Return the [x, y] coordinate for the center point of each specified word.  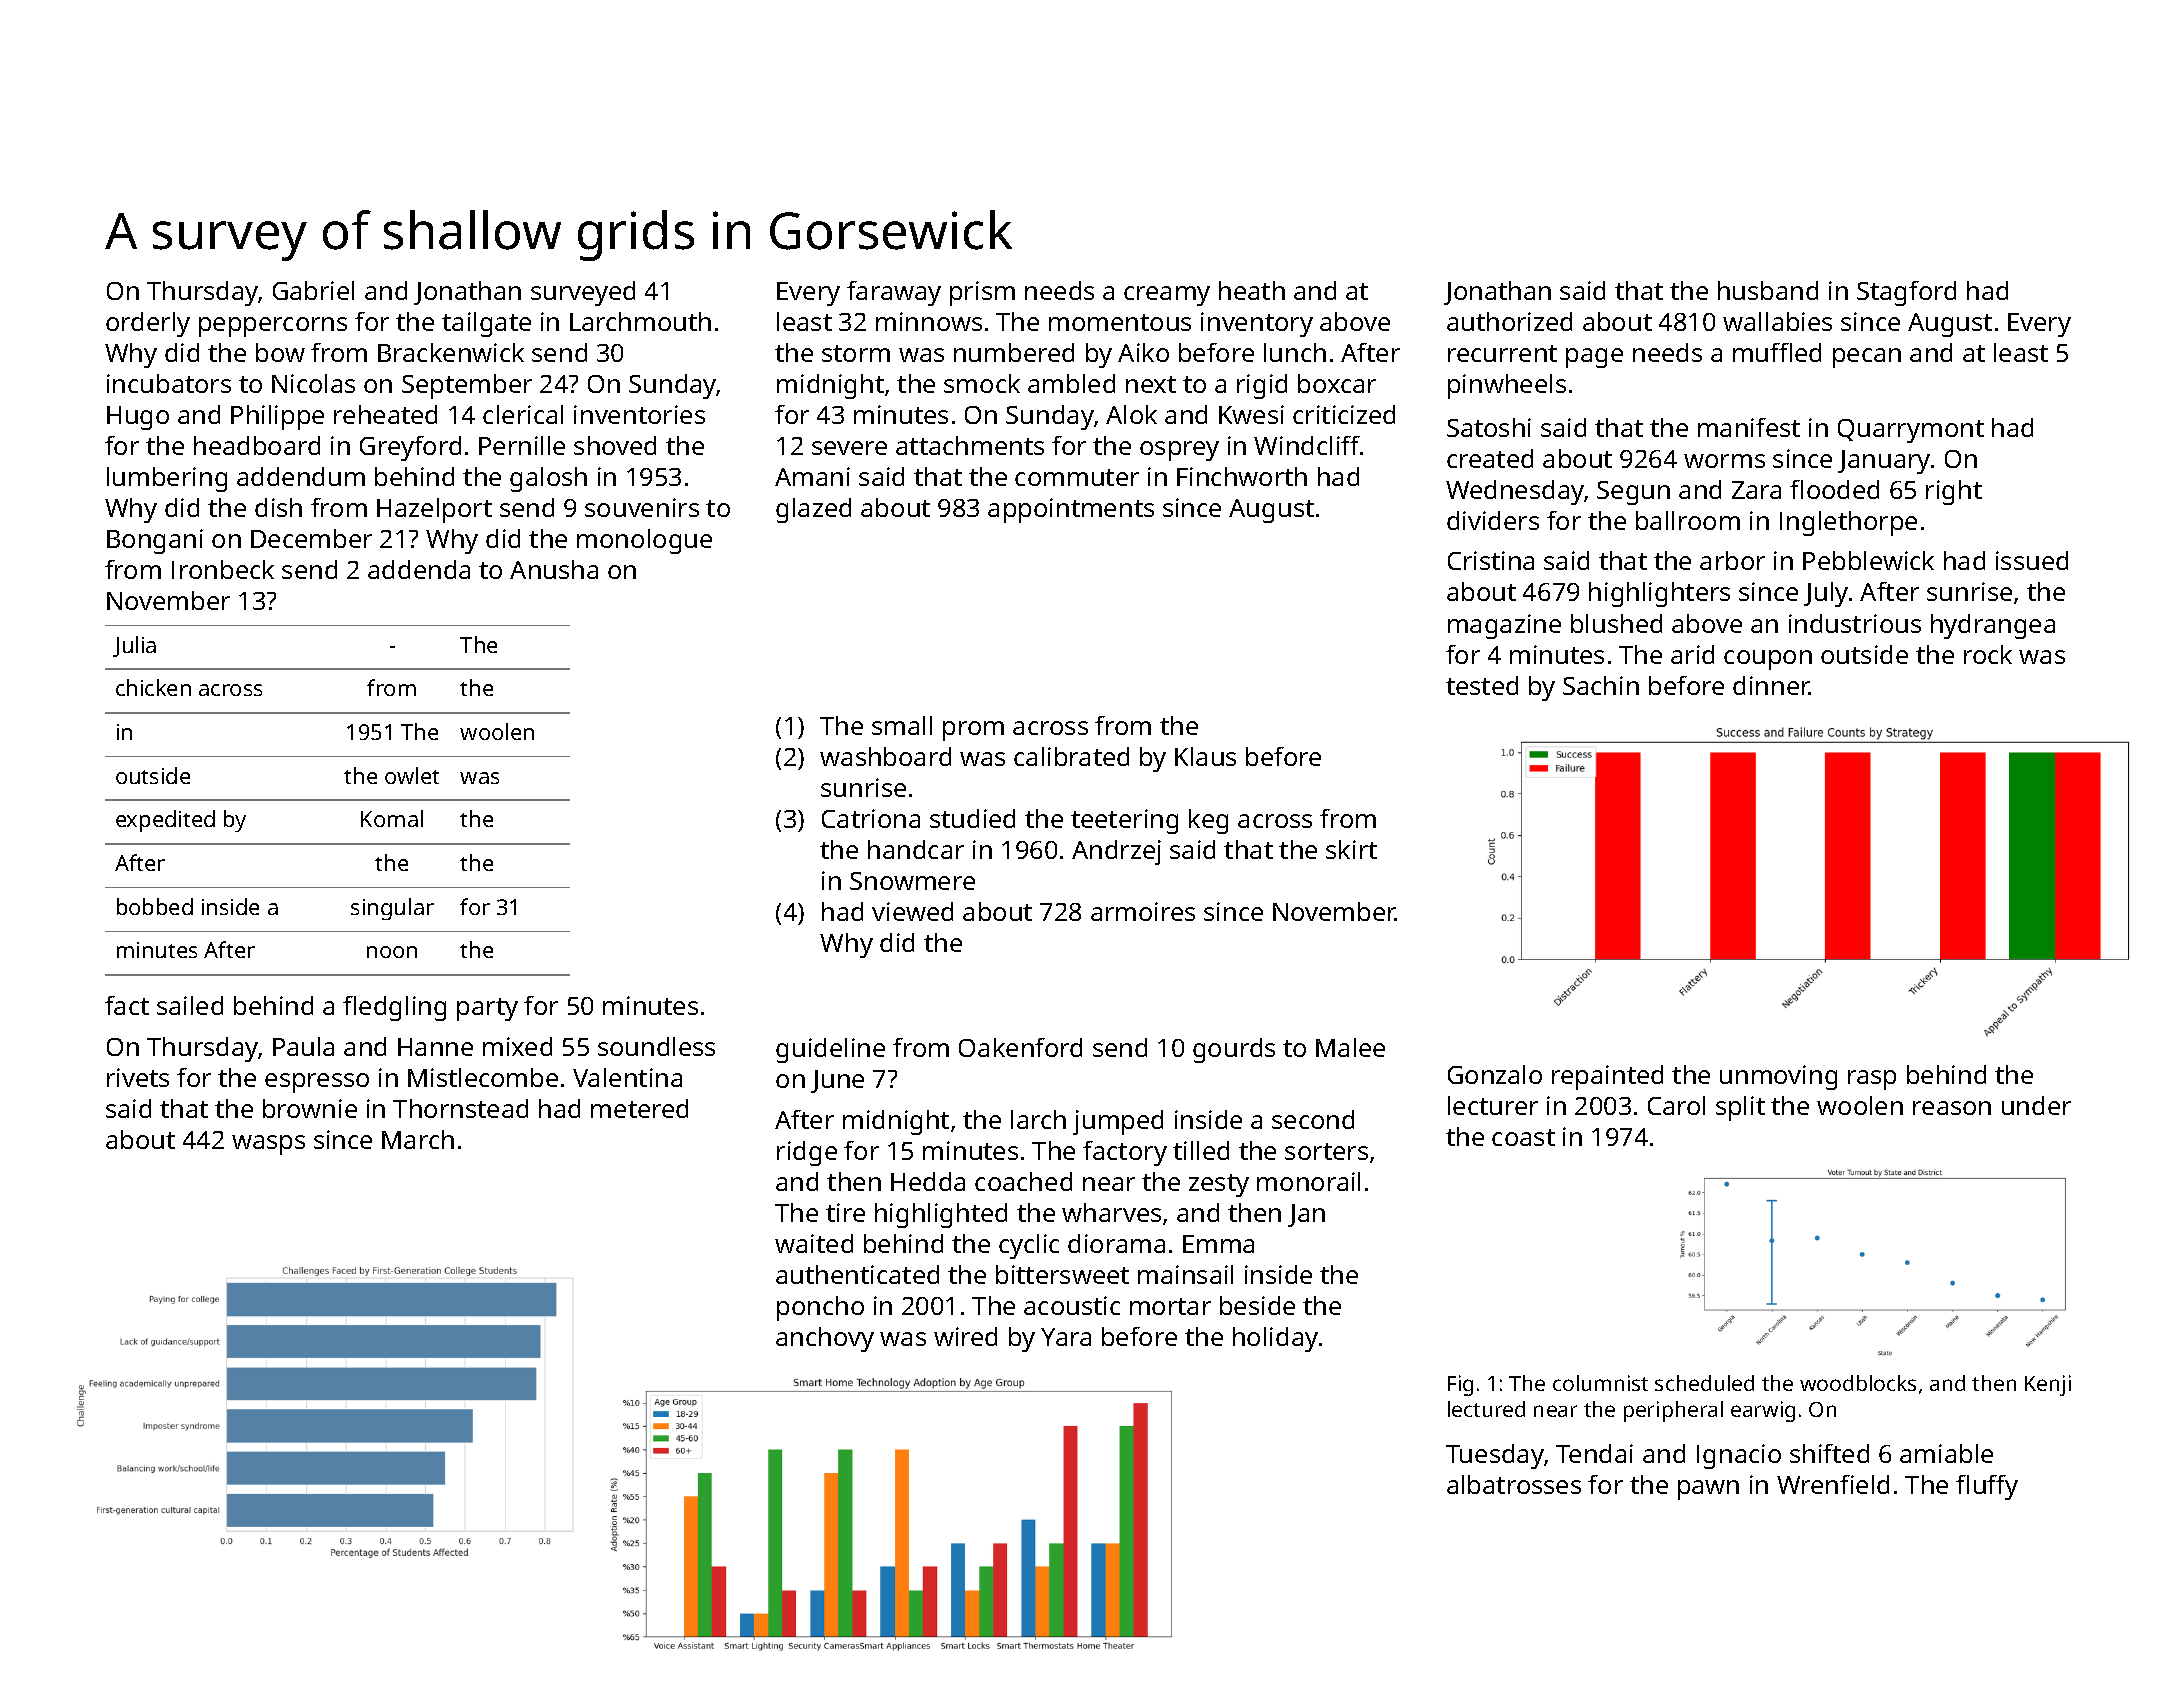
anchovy [825, 1339]
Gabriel [313, 290]
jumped [1118, 1122]
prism [982, 293]
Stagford [1906, 293]
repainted [1607, 1077]
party [487, 1009]
